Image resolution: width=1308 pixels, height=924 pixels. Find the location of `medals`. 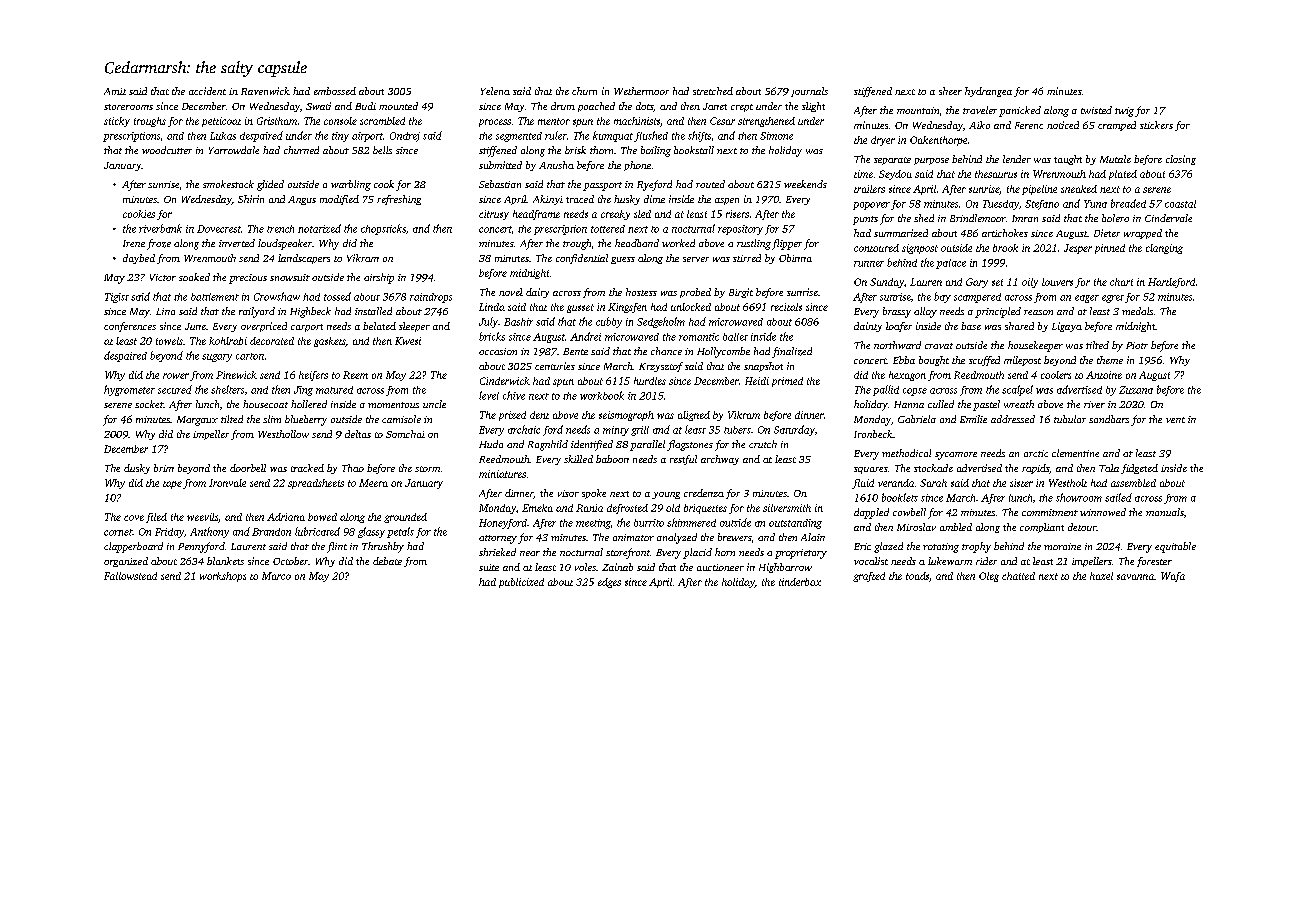

medals is located at coordinates (1137, 311).
